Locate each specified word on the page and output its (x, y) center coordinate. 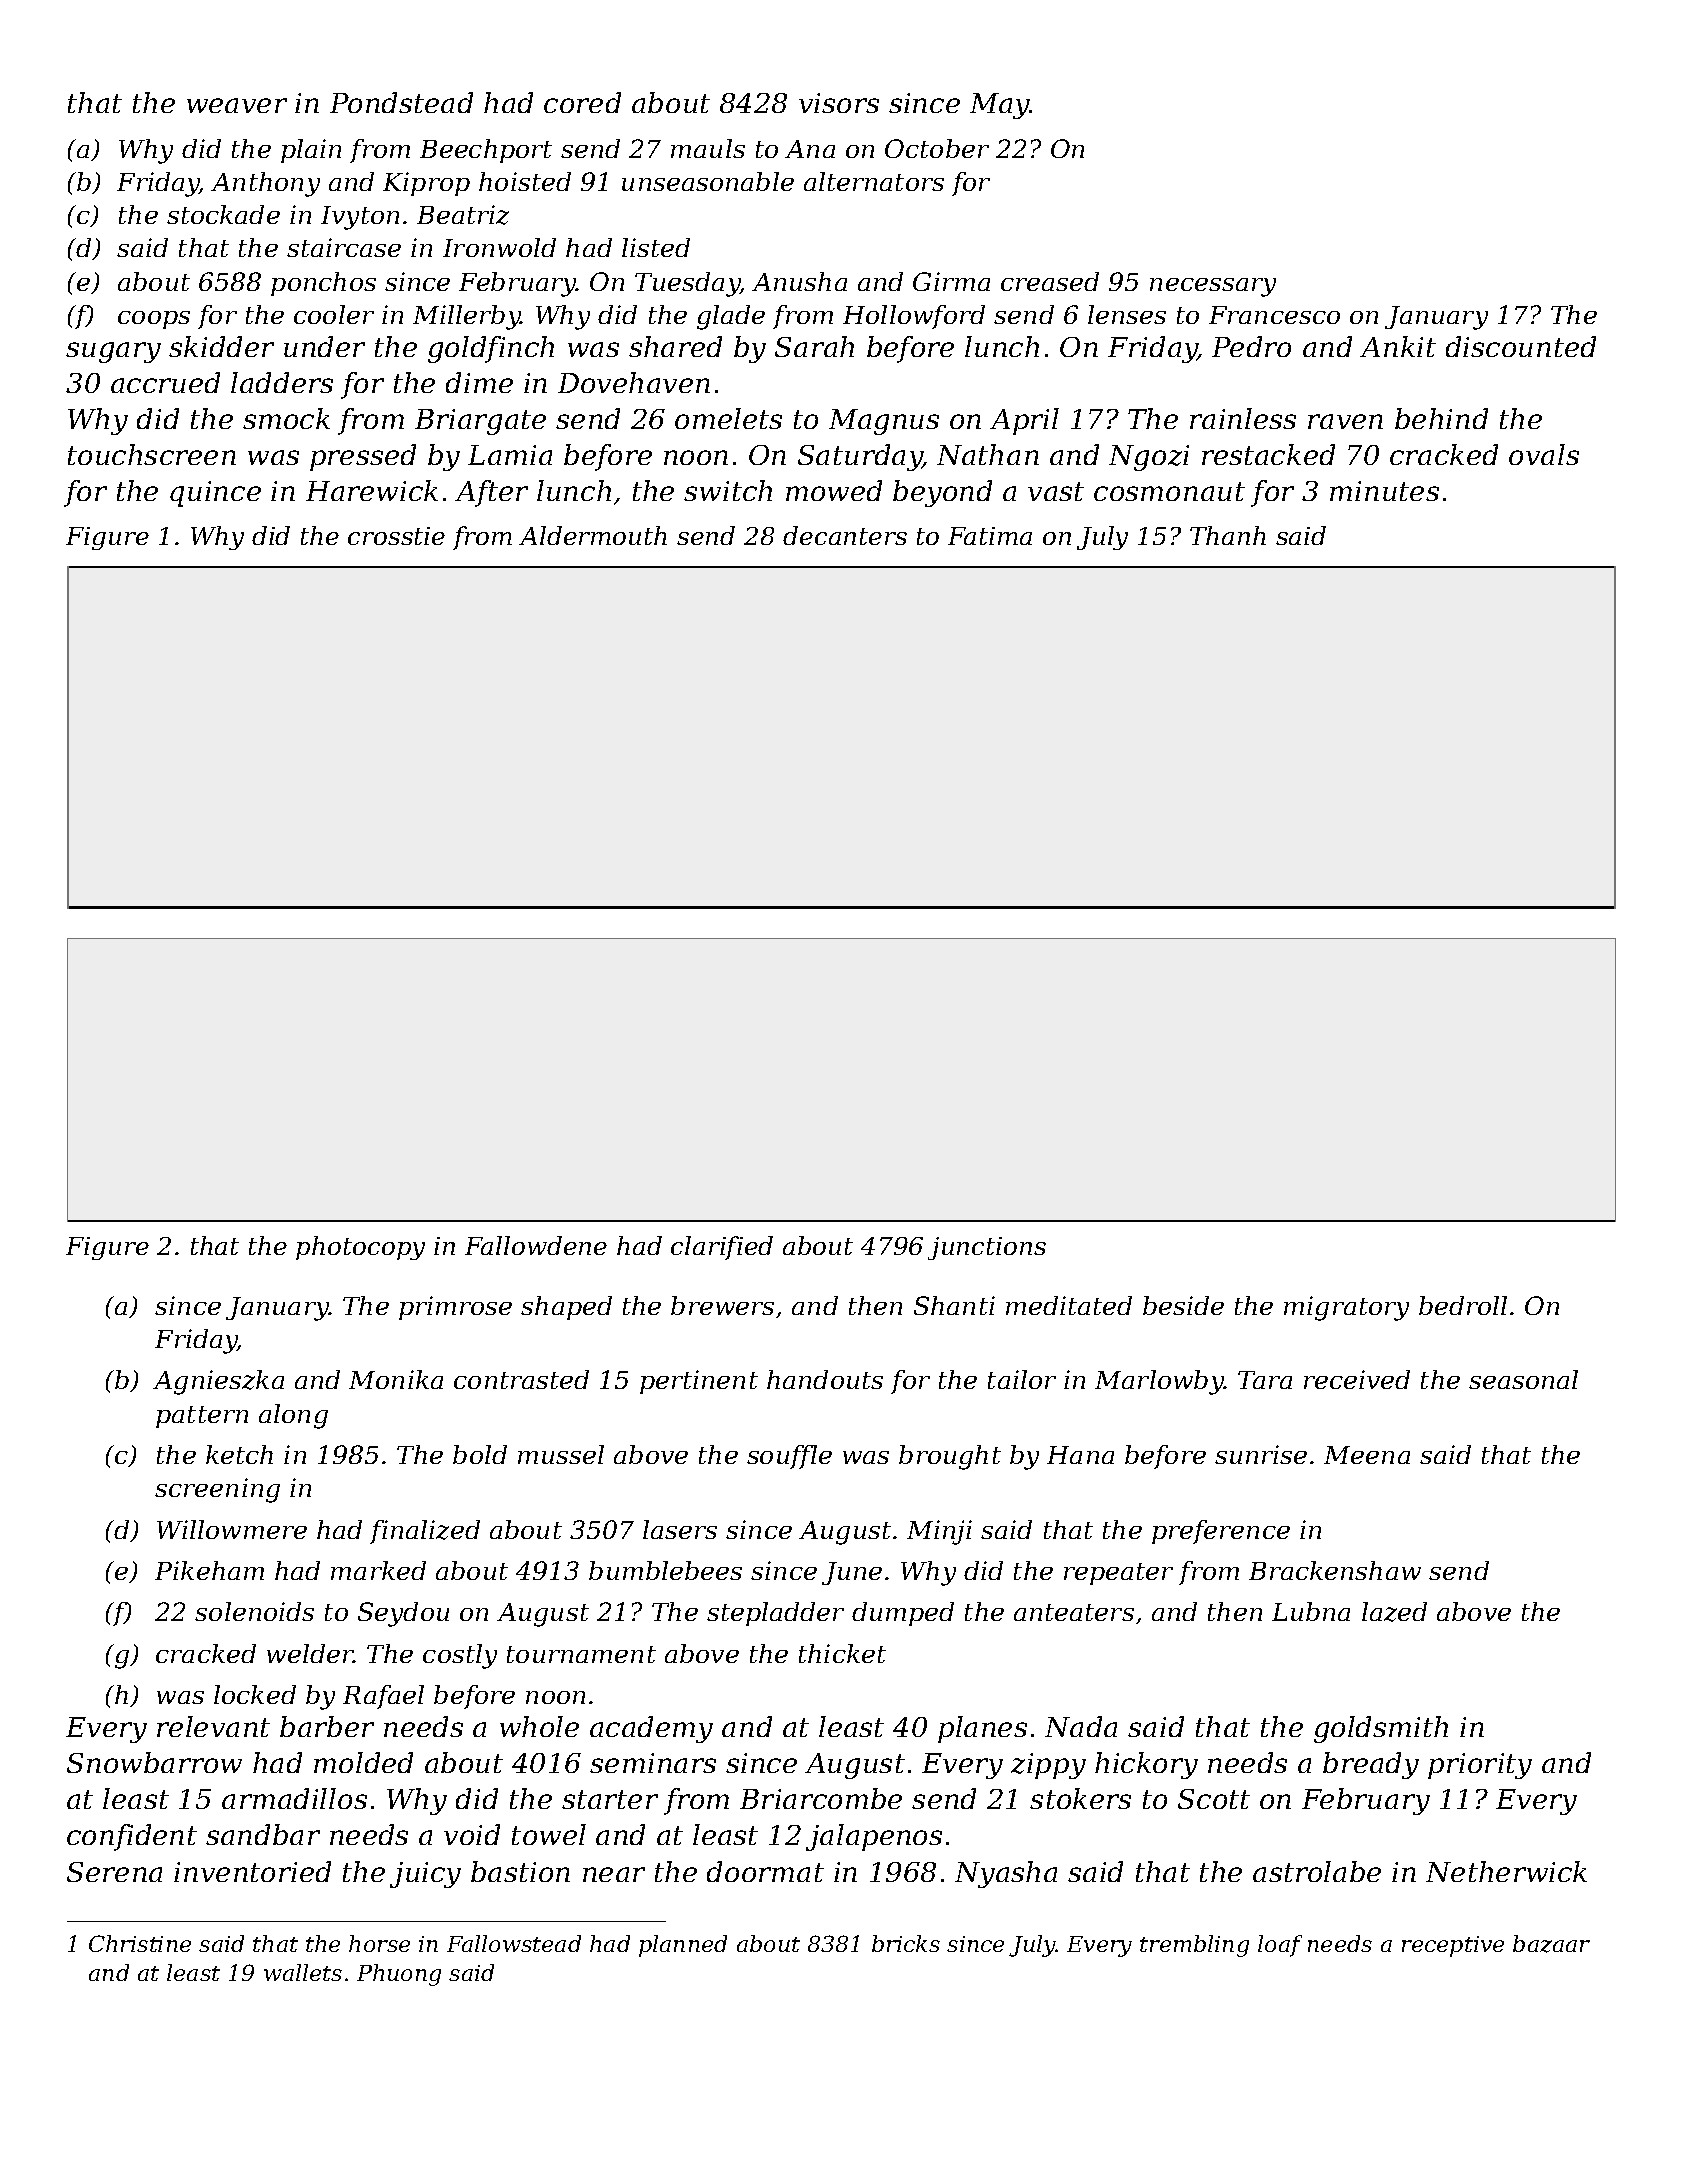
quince (215, 494)
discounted (1521, 346)
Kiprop (426, 184)
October (937, 148)
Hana (1080, 1455)
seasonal (1523, 1379)
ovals (1544, 454)
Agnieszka (218, 1382)
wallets (303, 1972)
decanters (845, 535)
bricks (906, 1943)
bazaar (1551, 1944)
